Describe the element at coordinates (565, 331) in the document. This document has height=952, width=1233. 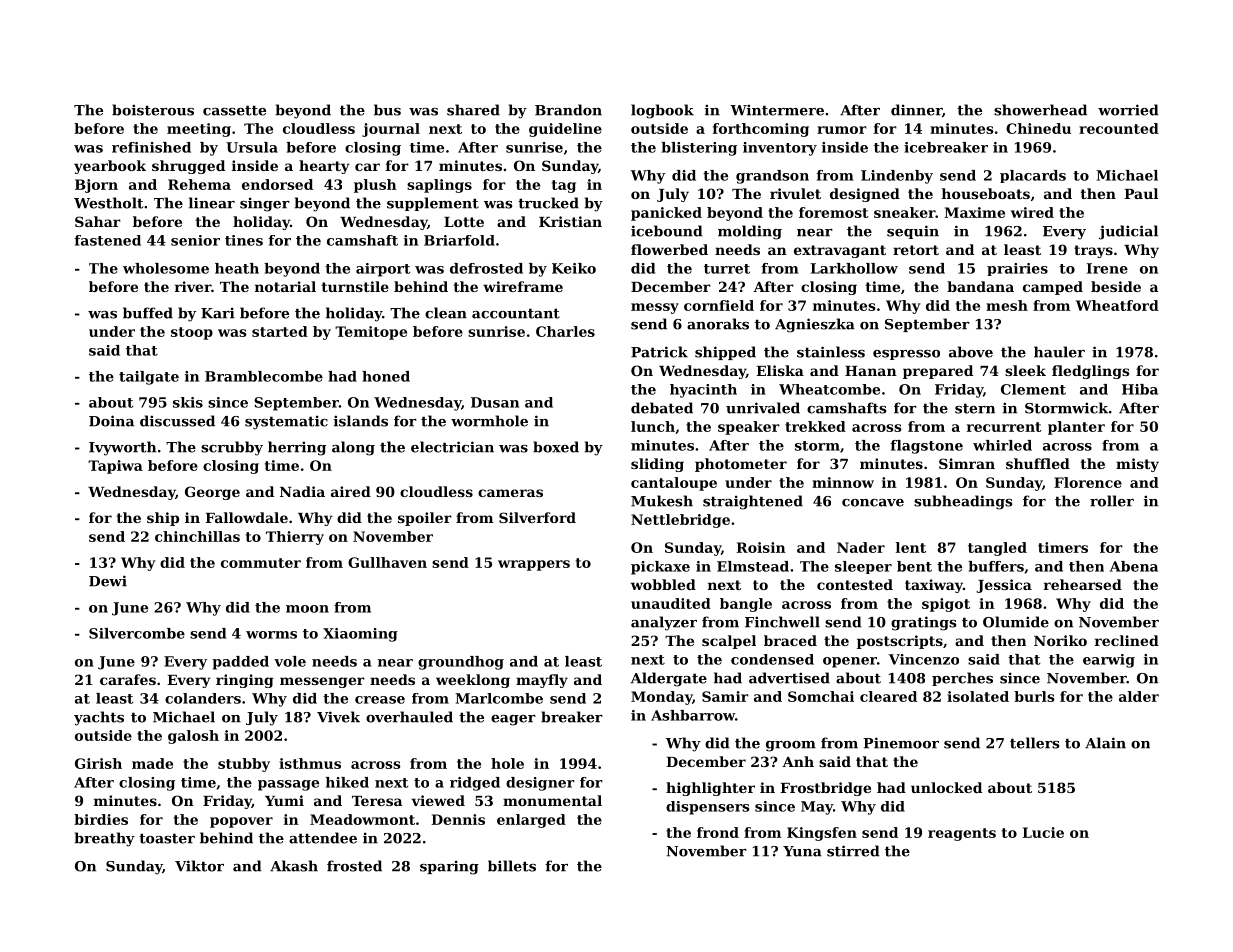
I see `Charles` at that location.
